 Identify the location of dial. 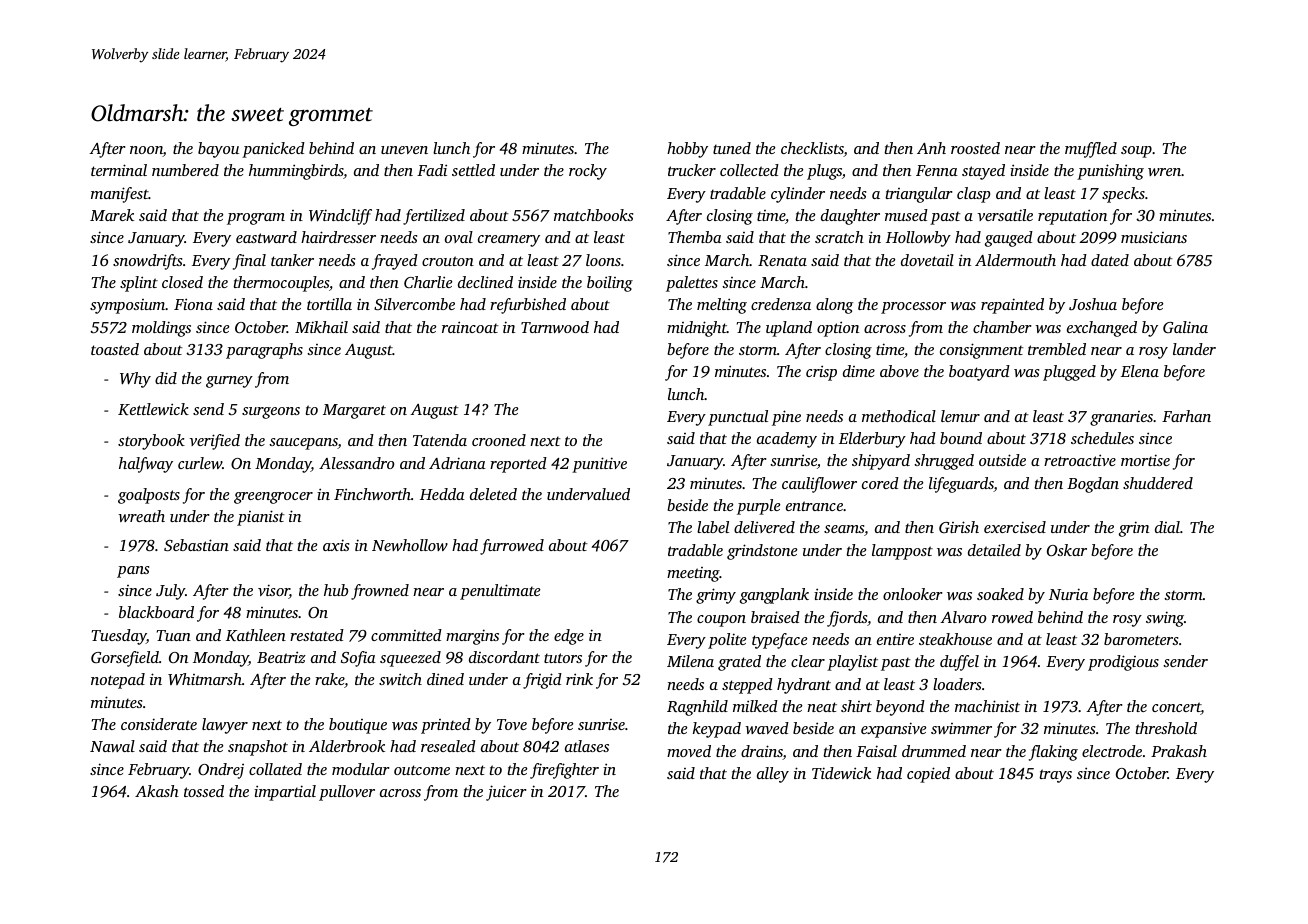
(1167, 527).
